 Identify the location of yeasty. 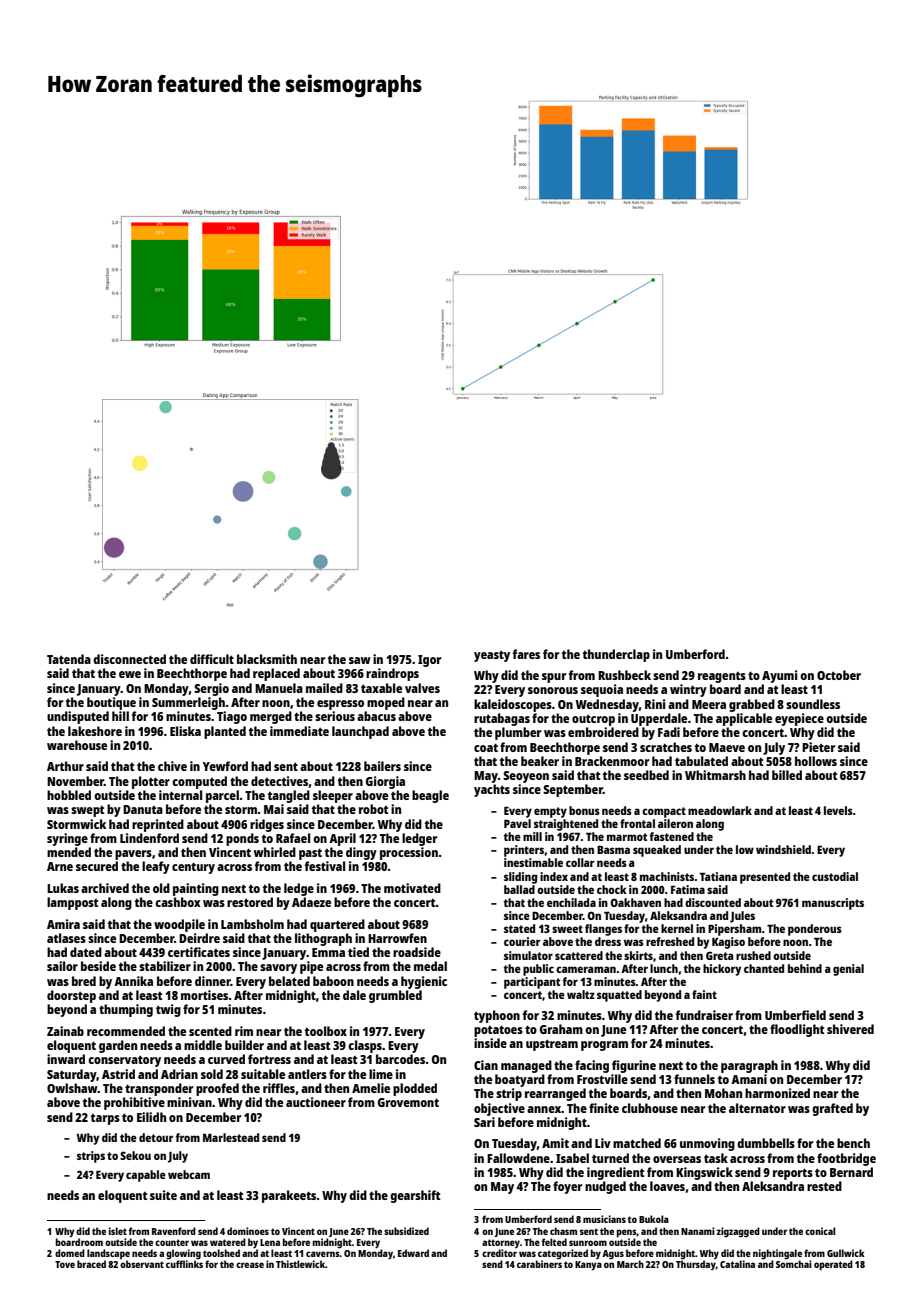
(492, 656).
